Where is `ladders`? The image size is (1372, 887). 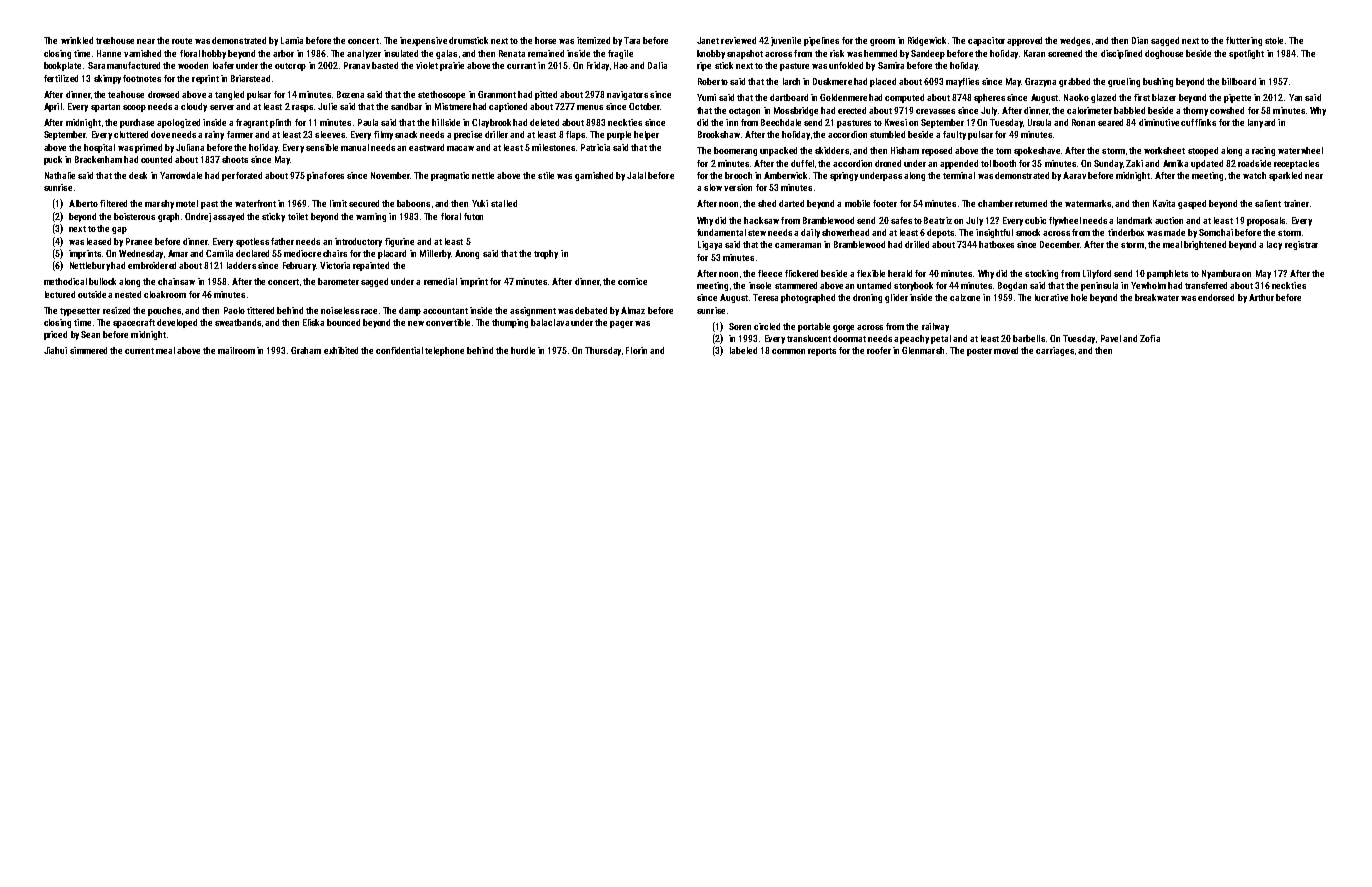
ladders is located at coordinates (241, 265).
